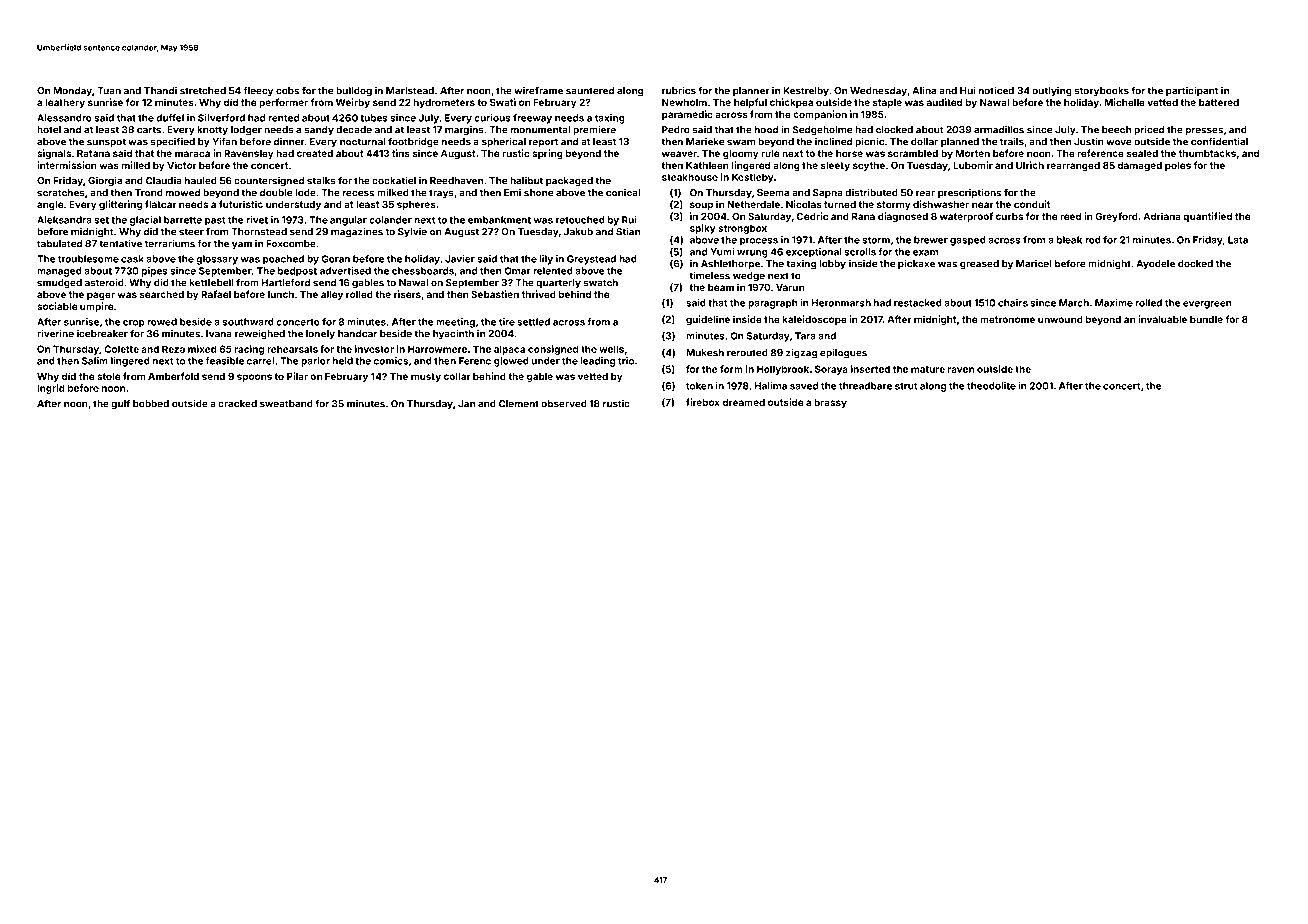 This image has width=1308, height=924. What do you see at coordinates (830, 403) in the image?
I see `brassy` at bounding box center [830, 403].
